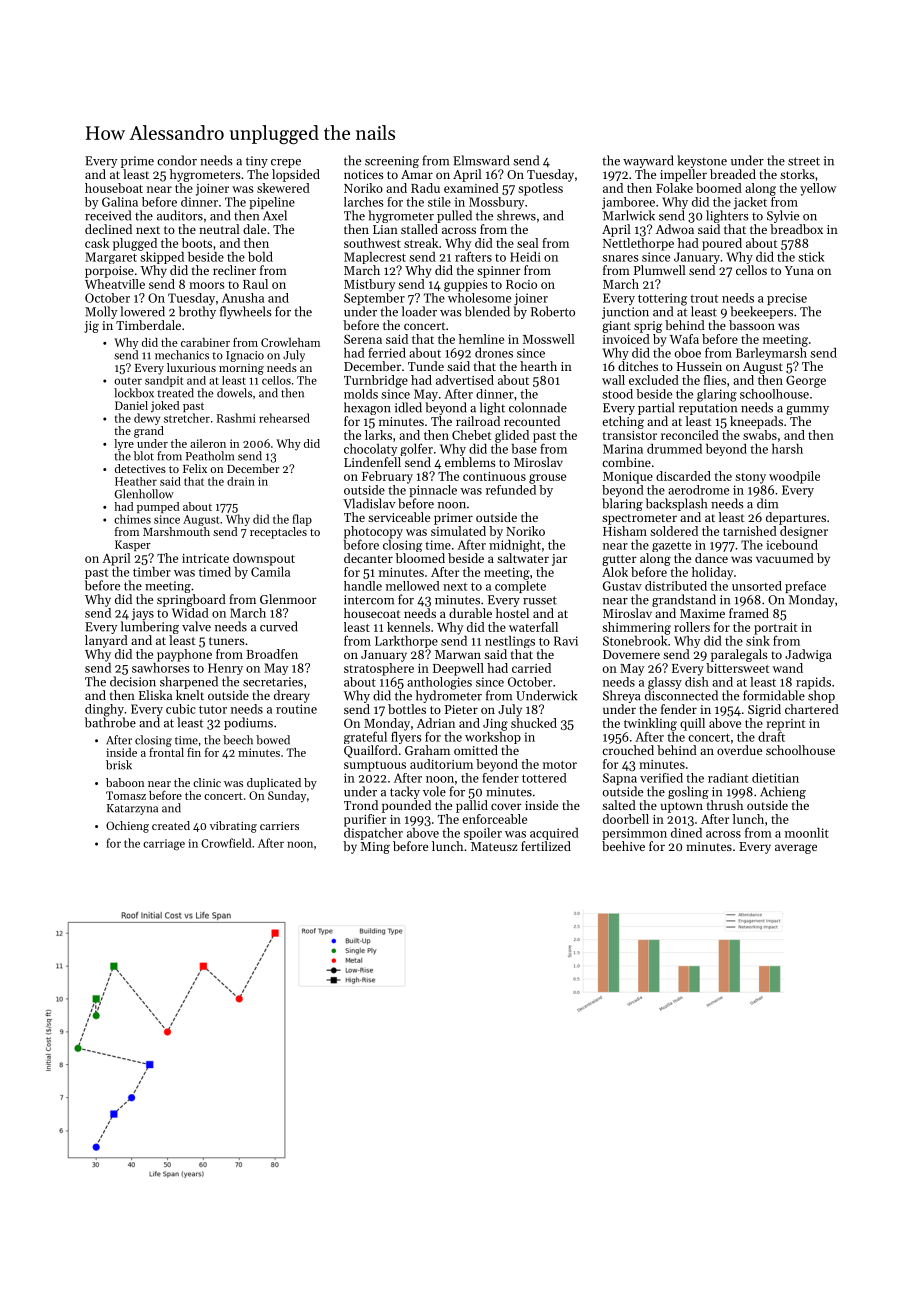 The width and height of the image is (924, 1308). What do you see at coordinates (234, 393) in the image?
I see `dowels` at bounding box center [234, 393].
